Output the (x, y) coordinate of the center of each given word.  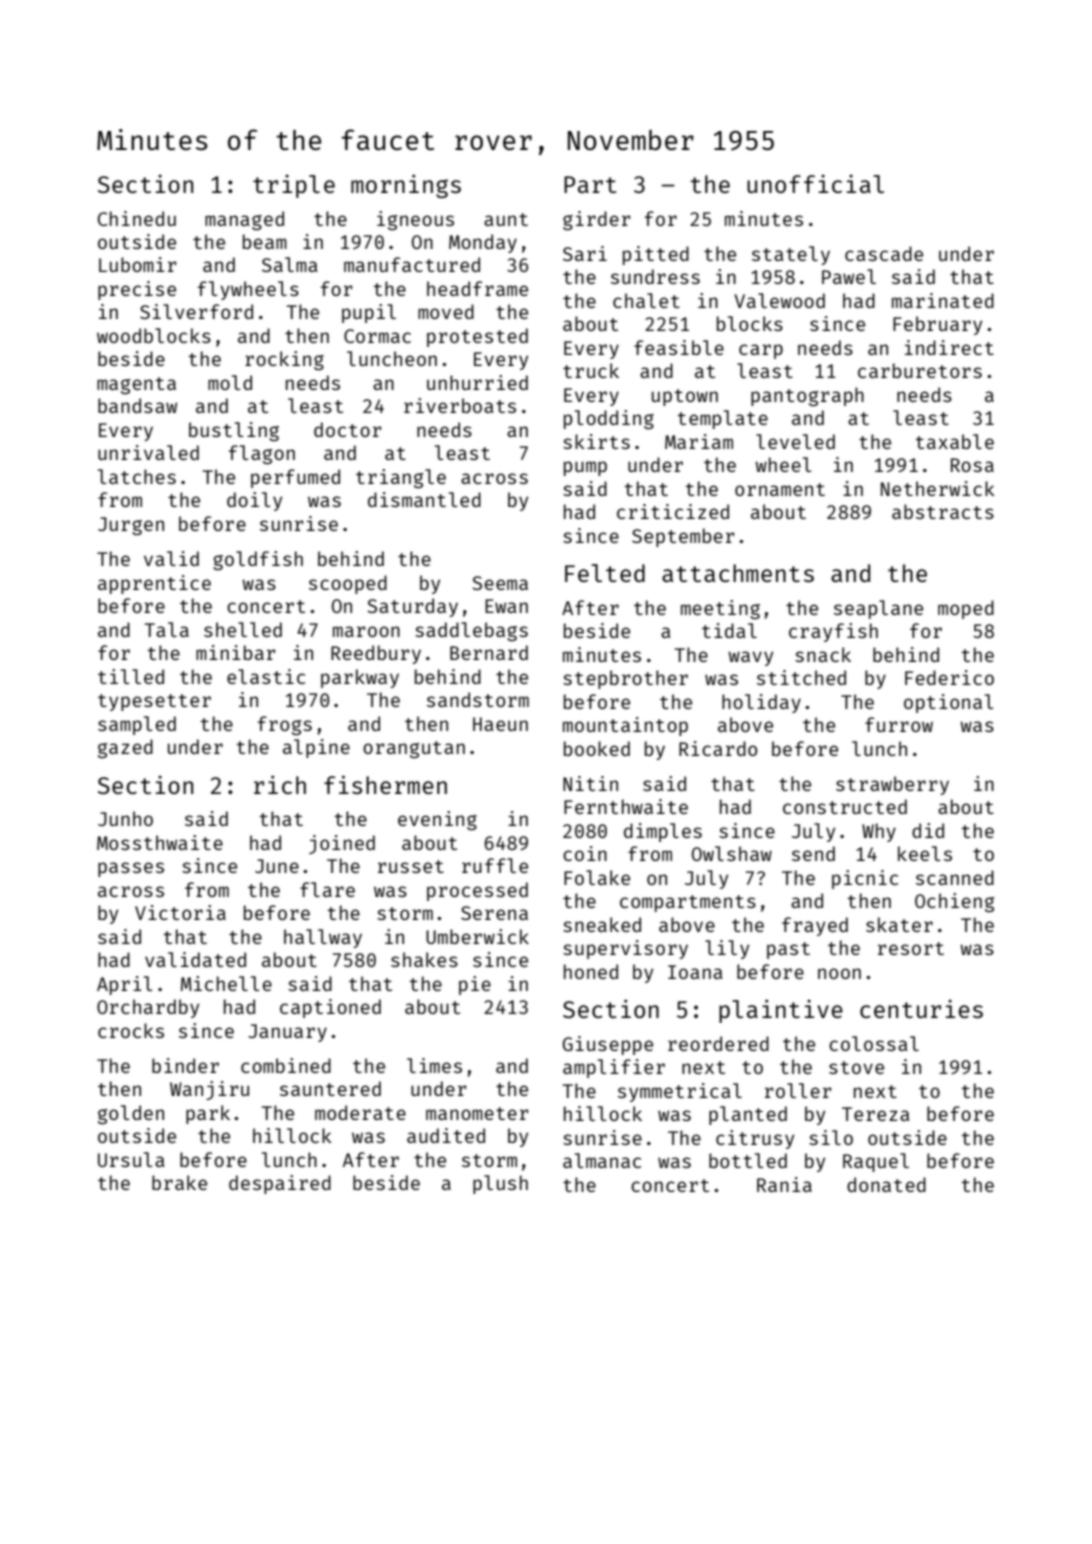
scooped (348, 584)
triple (294, 186)
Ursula (131, 1159)
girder (597, 220)
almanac (602, 1160)
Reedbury (376, 654)
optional (949, 703)
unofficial (815, 183)
